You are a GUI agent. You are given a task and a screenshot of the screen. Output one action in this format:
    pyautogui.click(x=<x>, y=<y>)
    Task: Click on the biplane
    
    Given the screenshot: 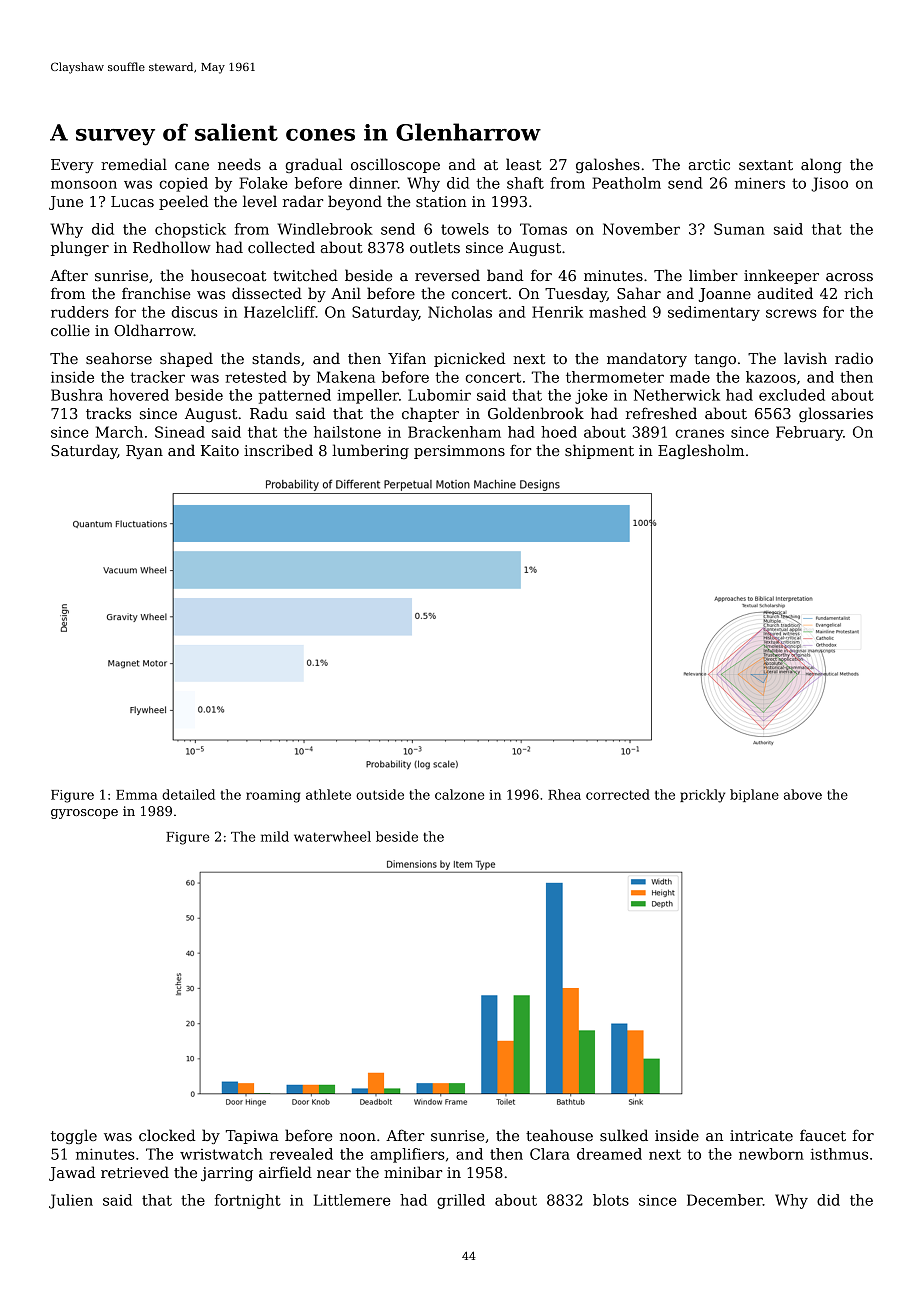 What is the action you would take?
    pyautogui.click(x=754, y=795)
